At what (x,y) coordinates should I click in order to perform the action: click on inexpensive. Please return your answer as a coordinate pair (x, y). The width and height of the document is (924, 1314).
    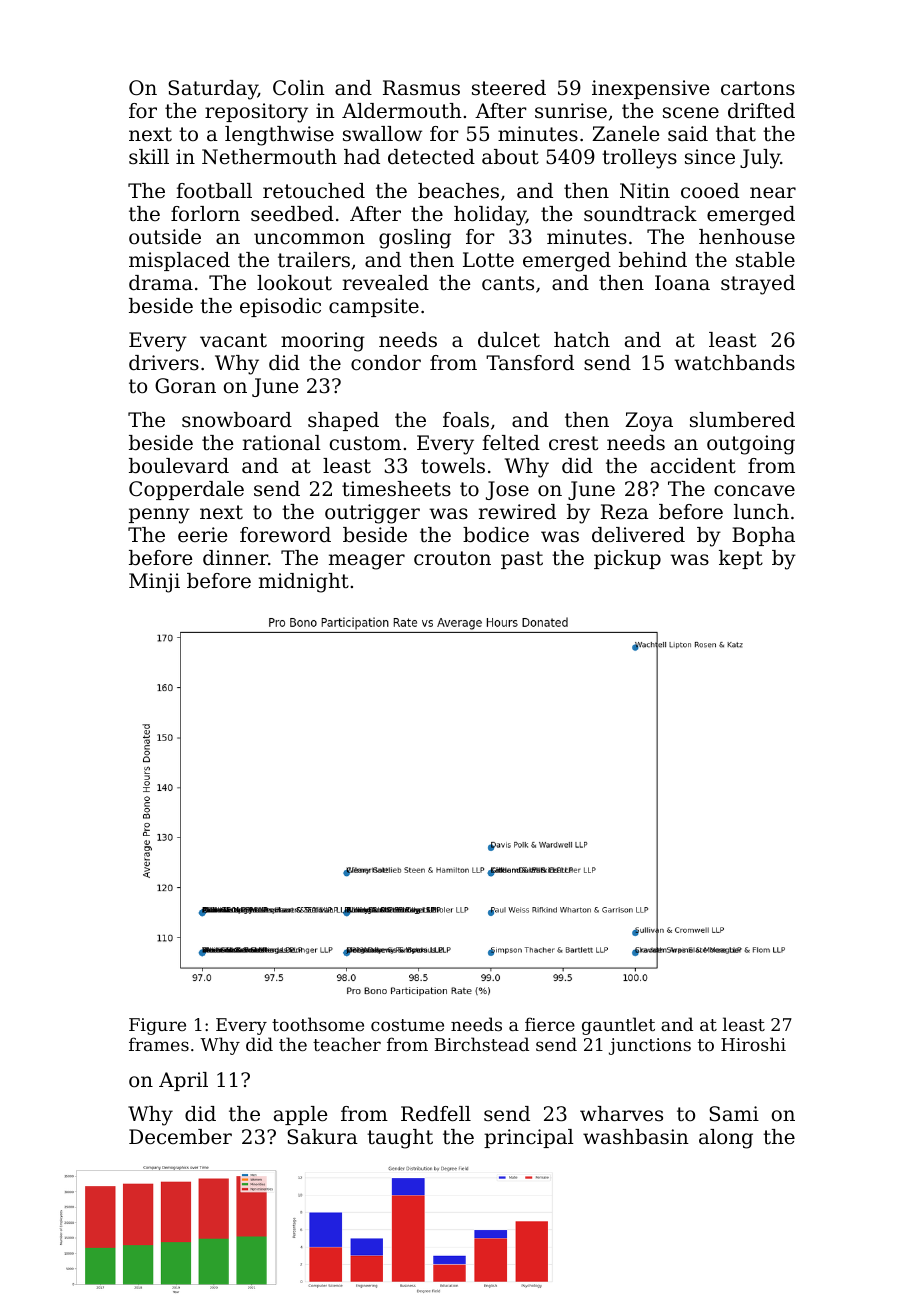
    Looking at the image, I should click on (651, 89).
